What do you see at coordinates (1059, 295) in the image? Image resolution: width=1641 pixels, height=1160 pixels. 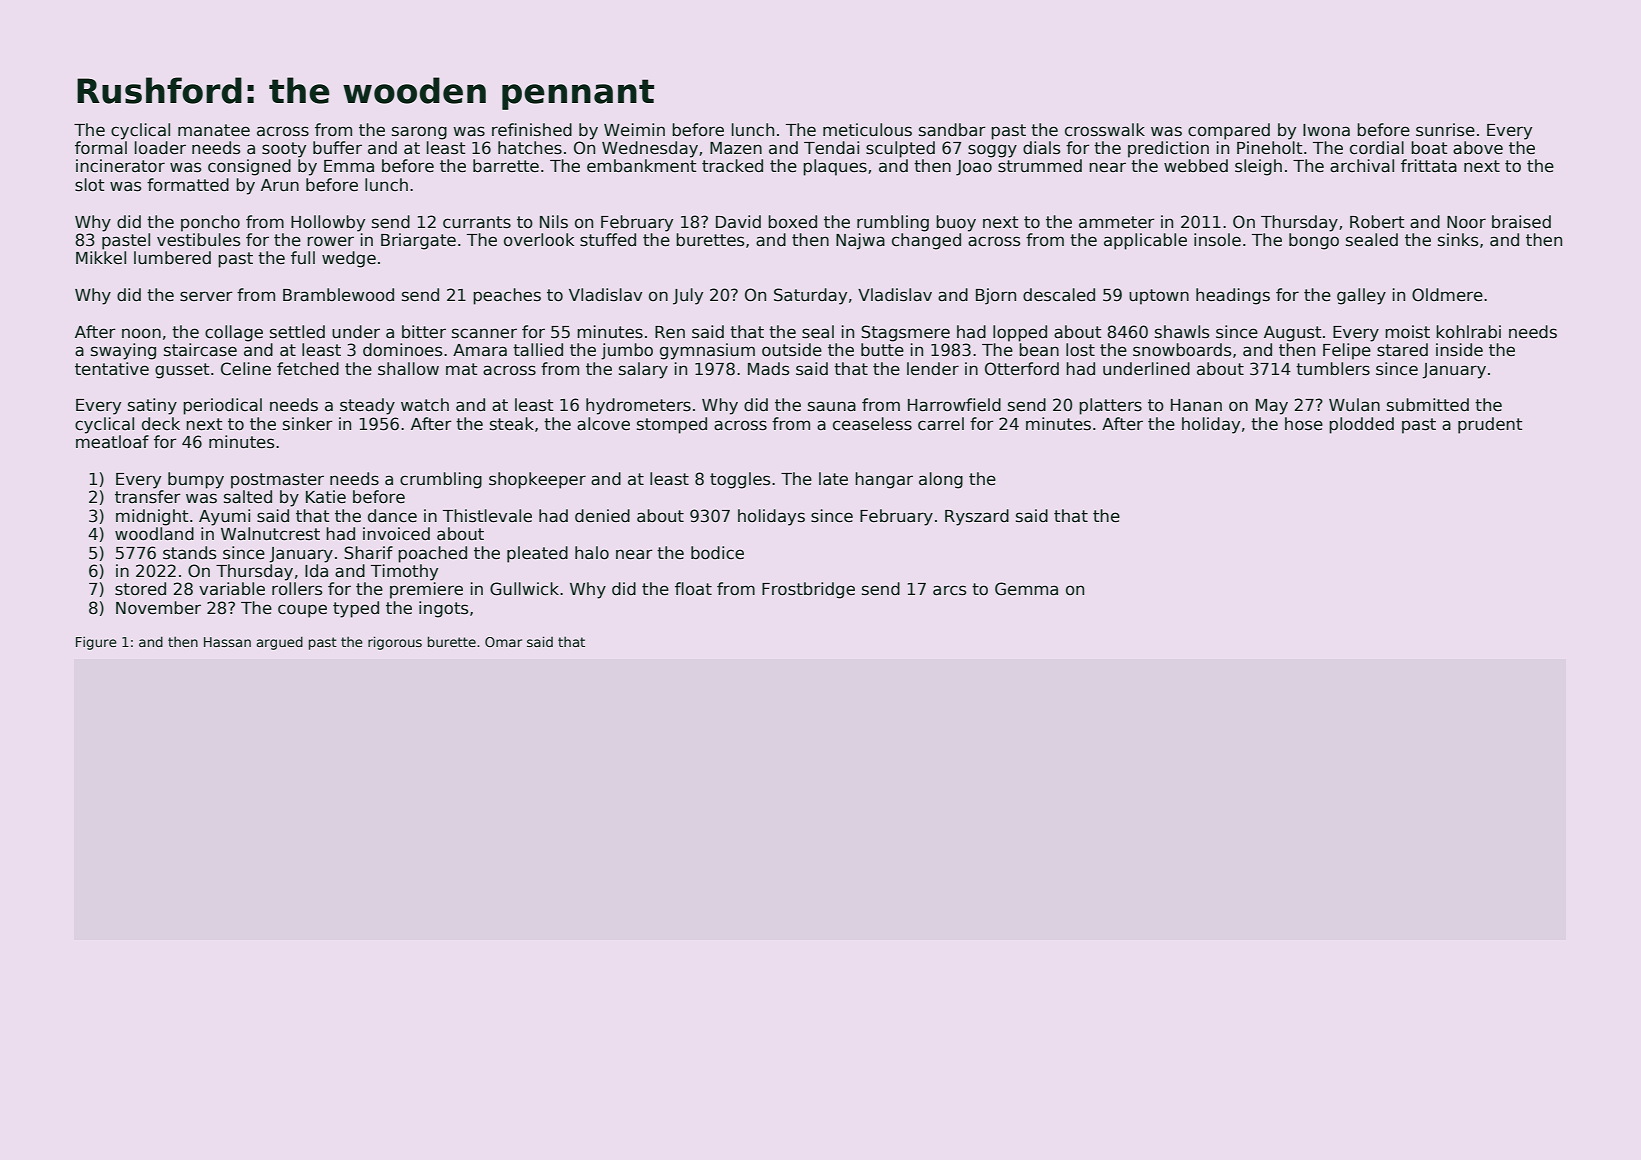 I see `descaled` at bounding box center [1059, 295].
